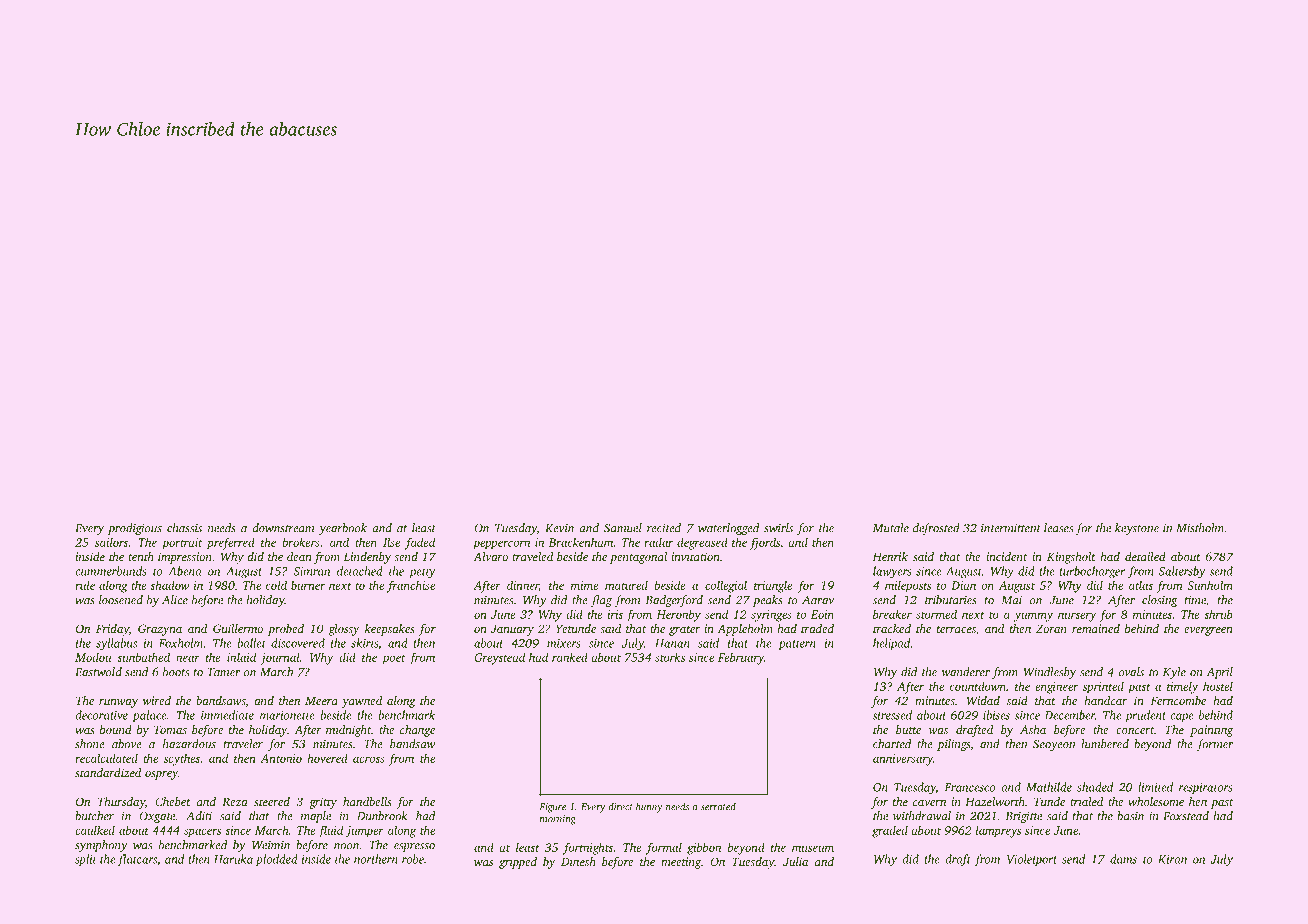 The image size is (1308, 924). Describe the element at coordinates (778, 528) in the screenshot. I see `swirls` at that location.
